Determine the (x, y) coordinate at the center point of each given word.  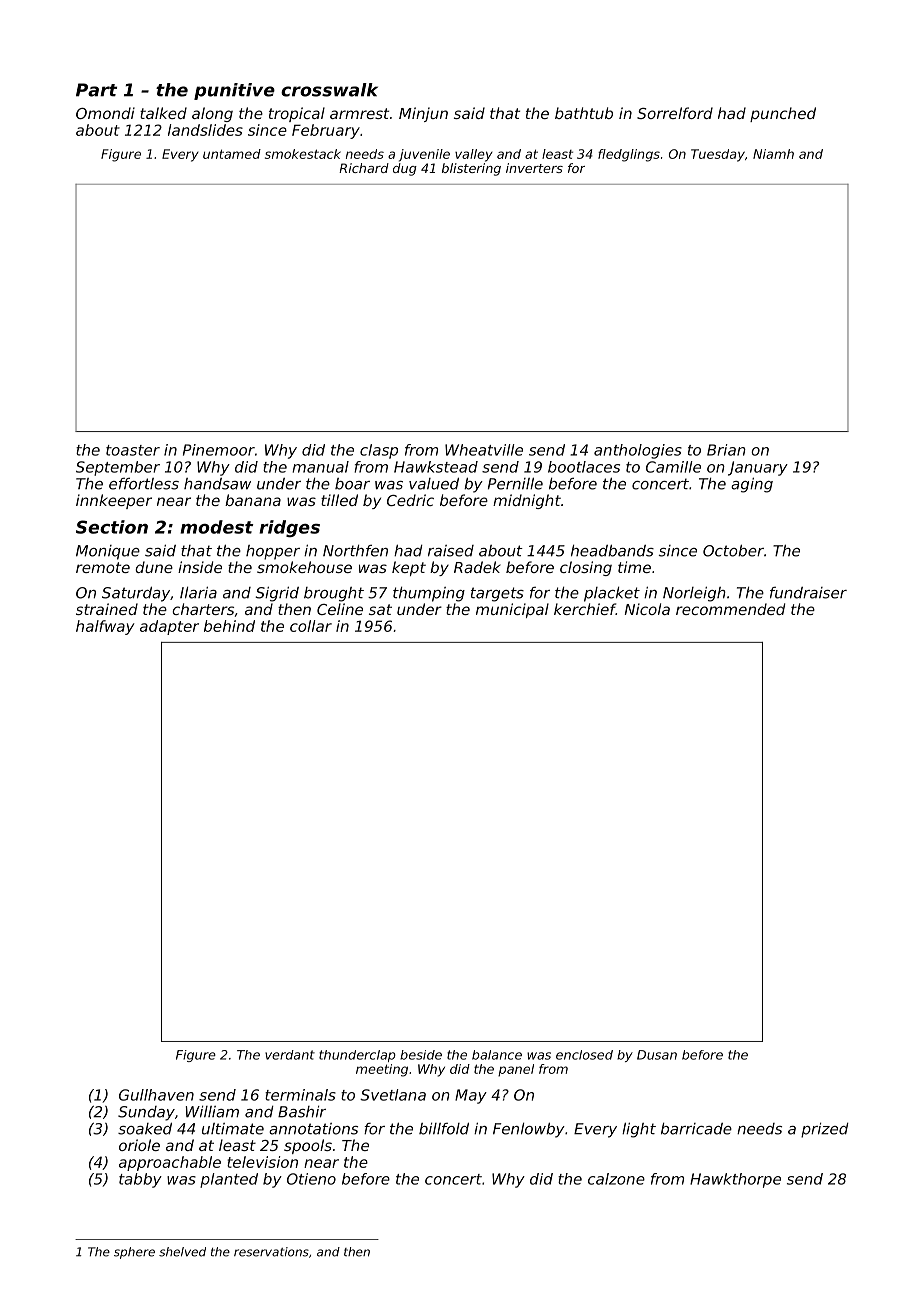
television (262, 1162)
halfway (105, 627)
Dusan (657, 1055)
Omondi (105, 113)
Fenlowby (529, 1130)
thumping (429, 594)
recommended (730, 609)
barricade (696, 1129)
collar (311, 626)
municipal (512, 610)
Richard (364, 168)
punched (783, 114)
